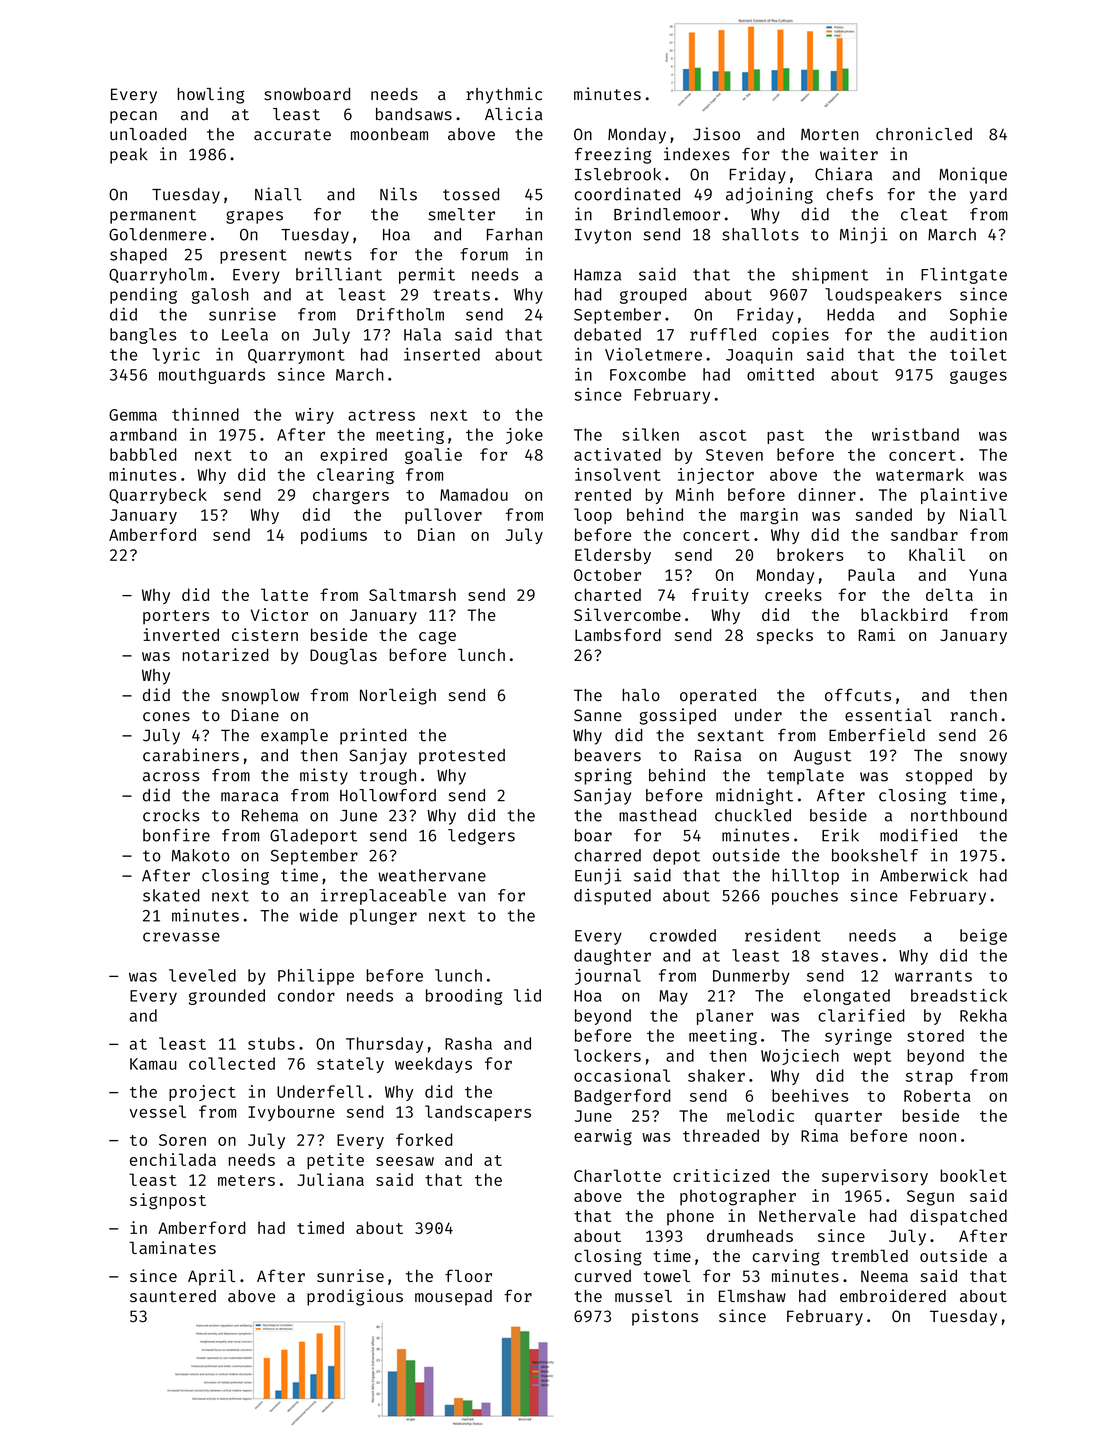  I want to click on shipment, so click(830, 275).
